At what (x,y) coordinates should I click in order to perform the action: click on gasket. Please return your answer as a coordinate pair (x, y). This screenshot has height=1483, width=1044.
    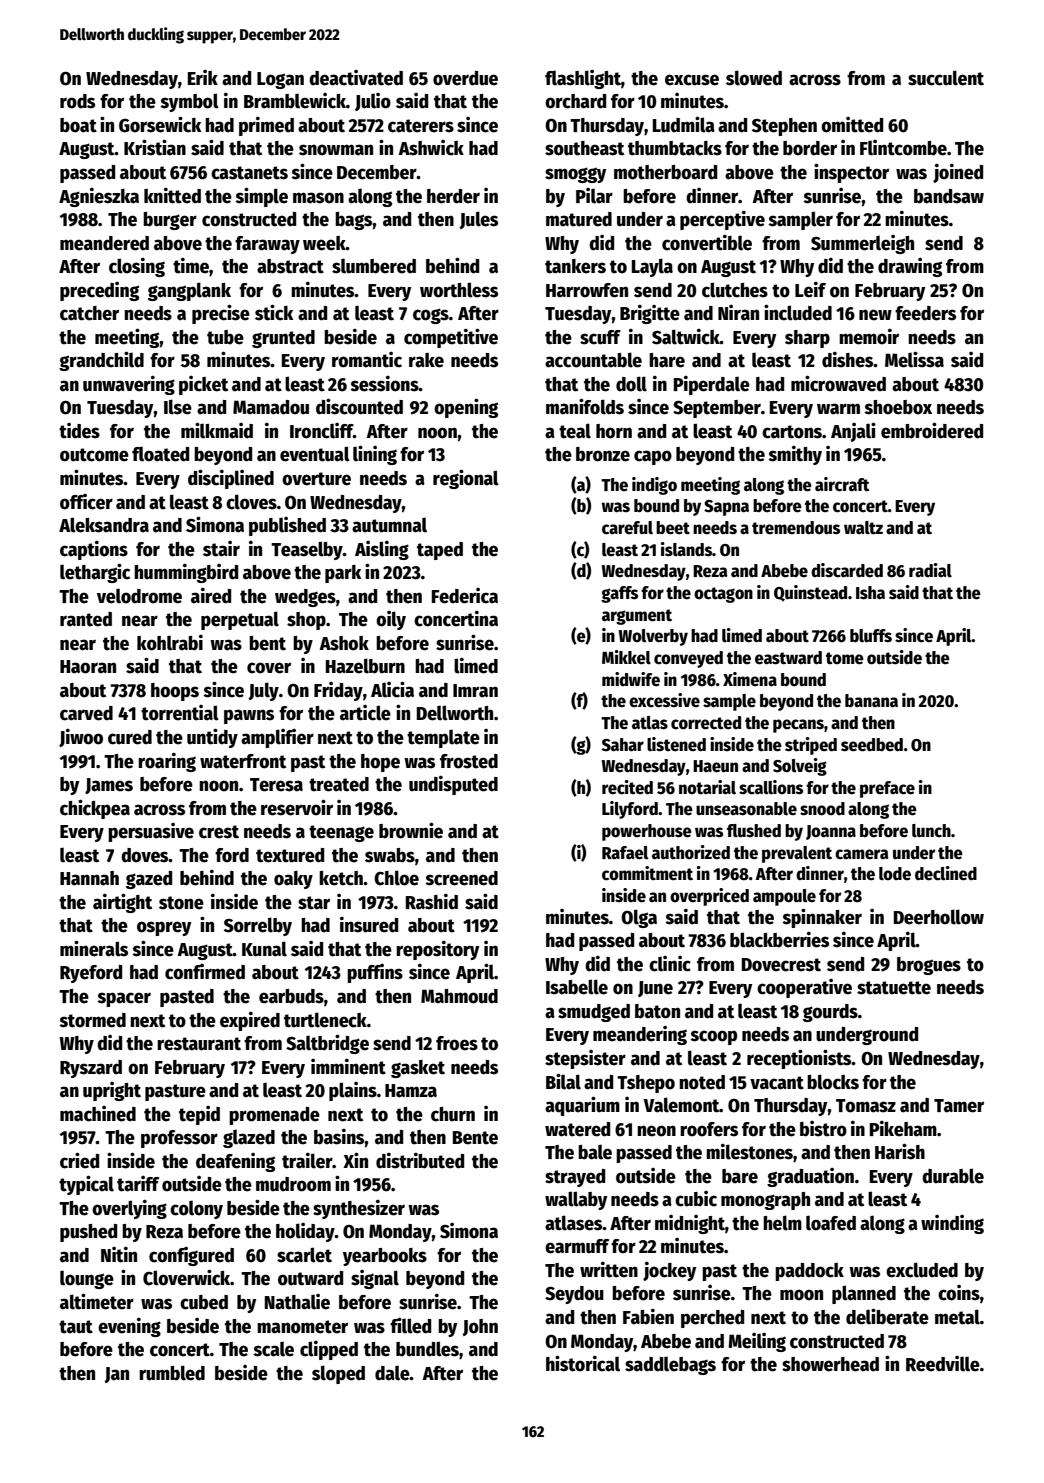
    Looking at the image, I should click on (418, 1069).
